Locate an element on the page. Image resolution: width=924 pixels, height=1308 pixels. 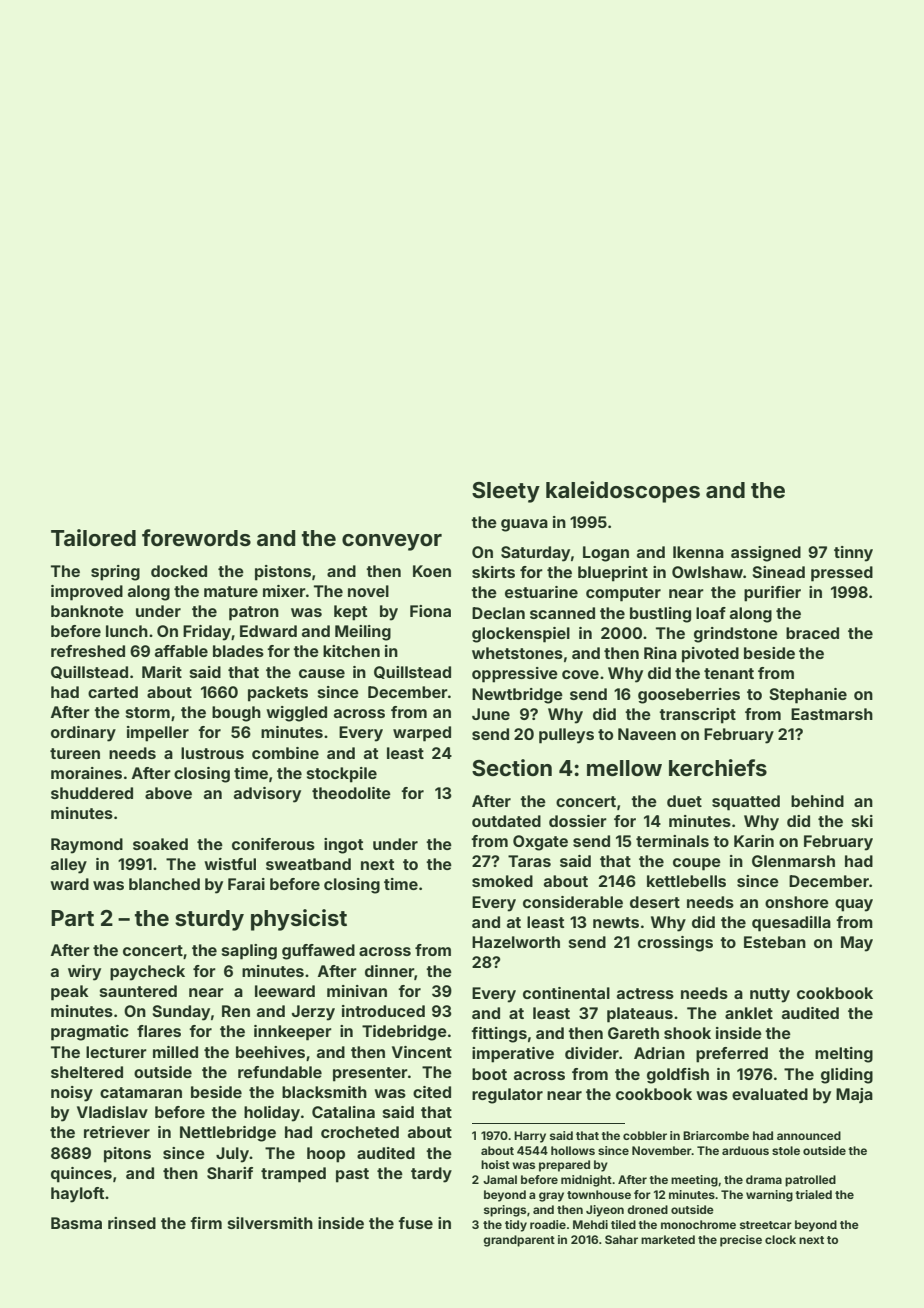
alley is located at coordinates (69, 866).
